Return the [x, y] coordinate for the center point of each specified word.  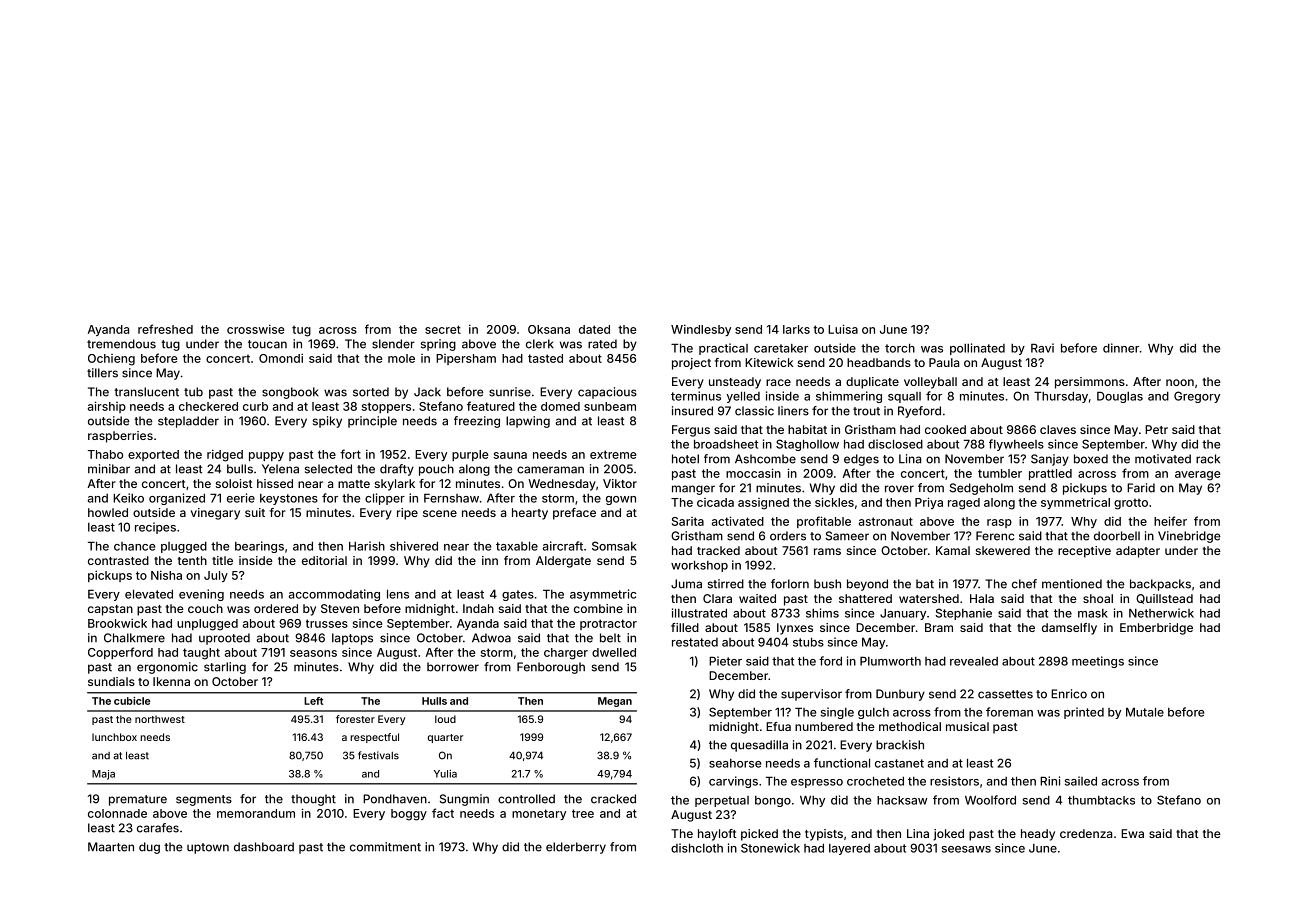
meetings [1098, 662]
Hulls [434, 701]
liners [793, 411]
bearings [259, 547]
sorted [371, 392]
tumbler [1000, 473]
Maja [103, 775]
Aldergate [563, 562]
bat [925, 584]
